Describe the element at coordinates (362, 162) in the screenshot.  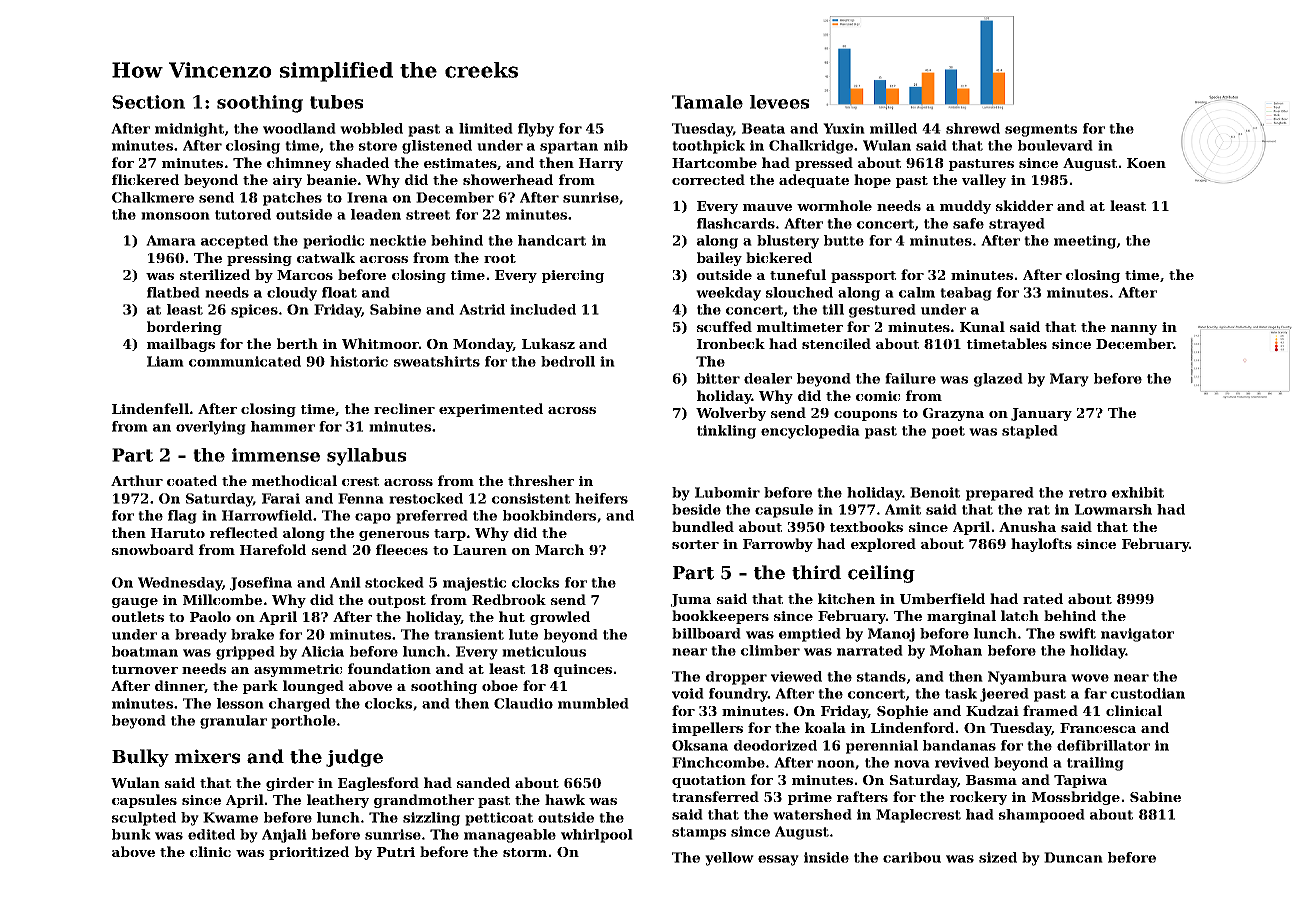
I see `shaded` at that location.
